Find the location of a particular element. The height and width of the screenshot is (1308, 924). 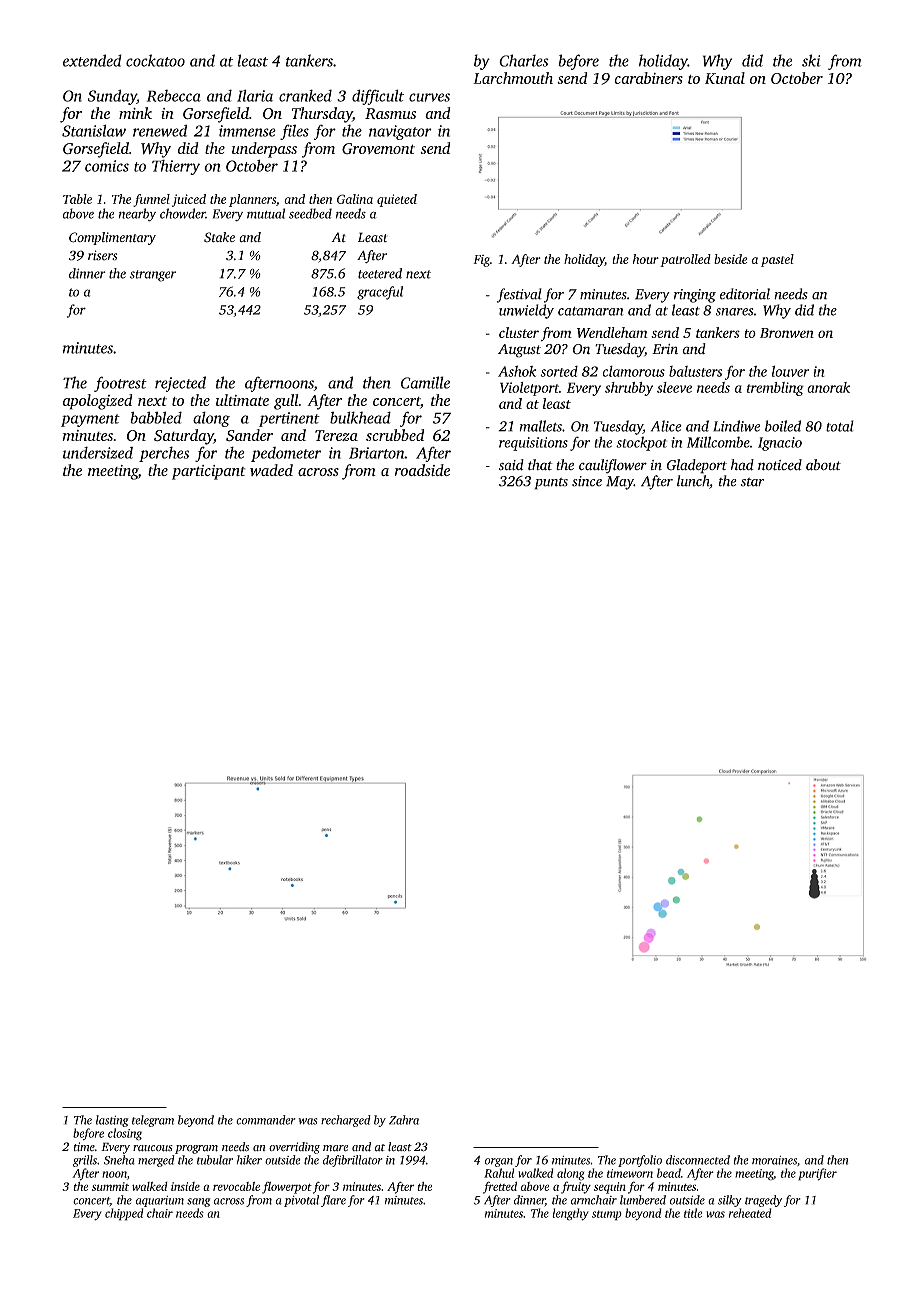

balusters is located at coordinates (695, 371).
